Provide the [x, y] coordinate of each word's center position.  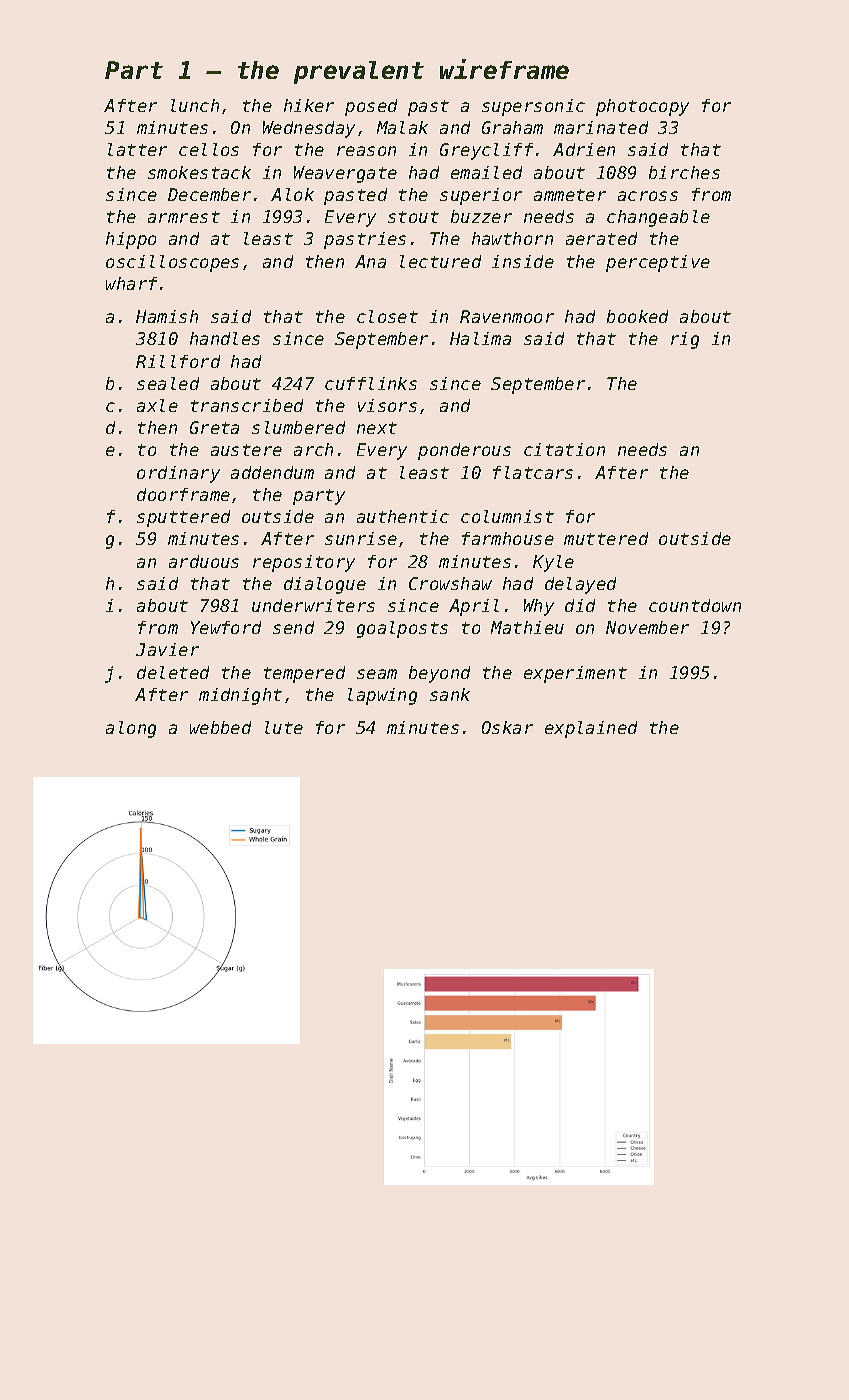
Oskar [507, 727]
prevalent [359, 72]
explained [591, 729]
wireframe [504, 69]
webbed [220, 727]
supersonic [533, 107]
